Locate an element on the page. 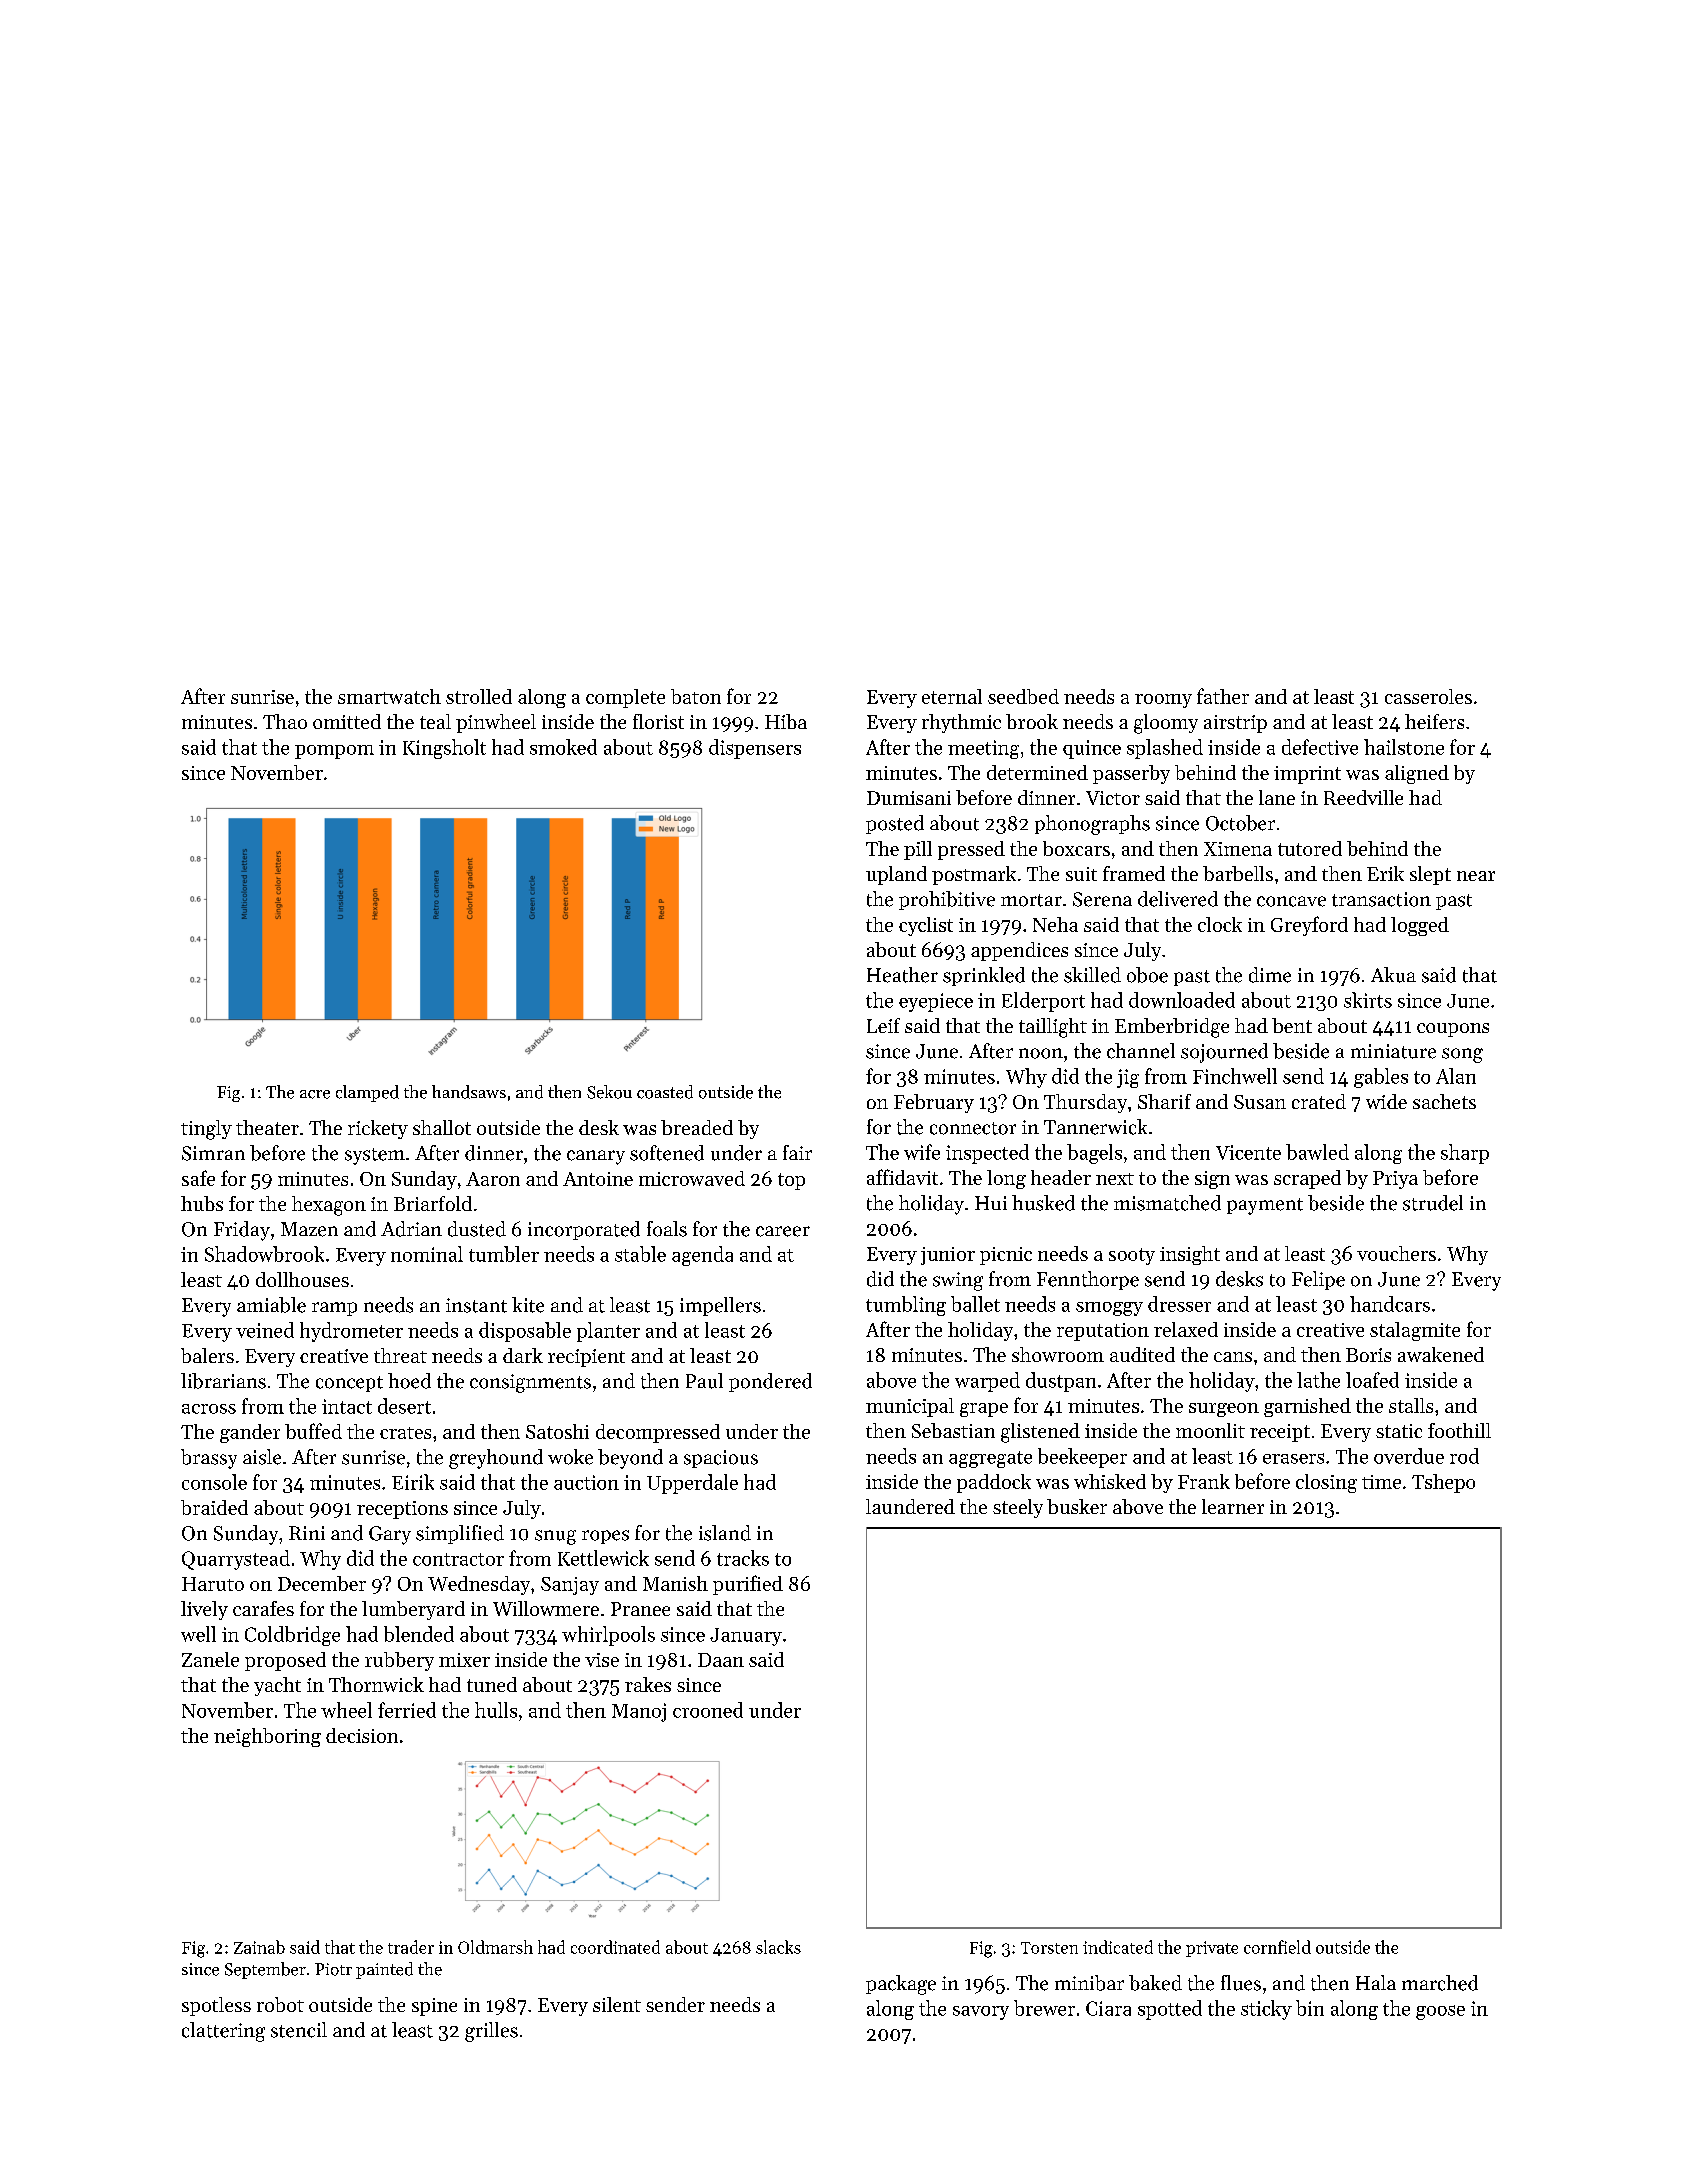 This image has width=1683, height=2178. closing is located at coordinates (1326, 1483).
